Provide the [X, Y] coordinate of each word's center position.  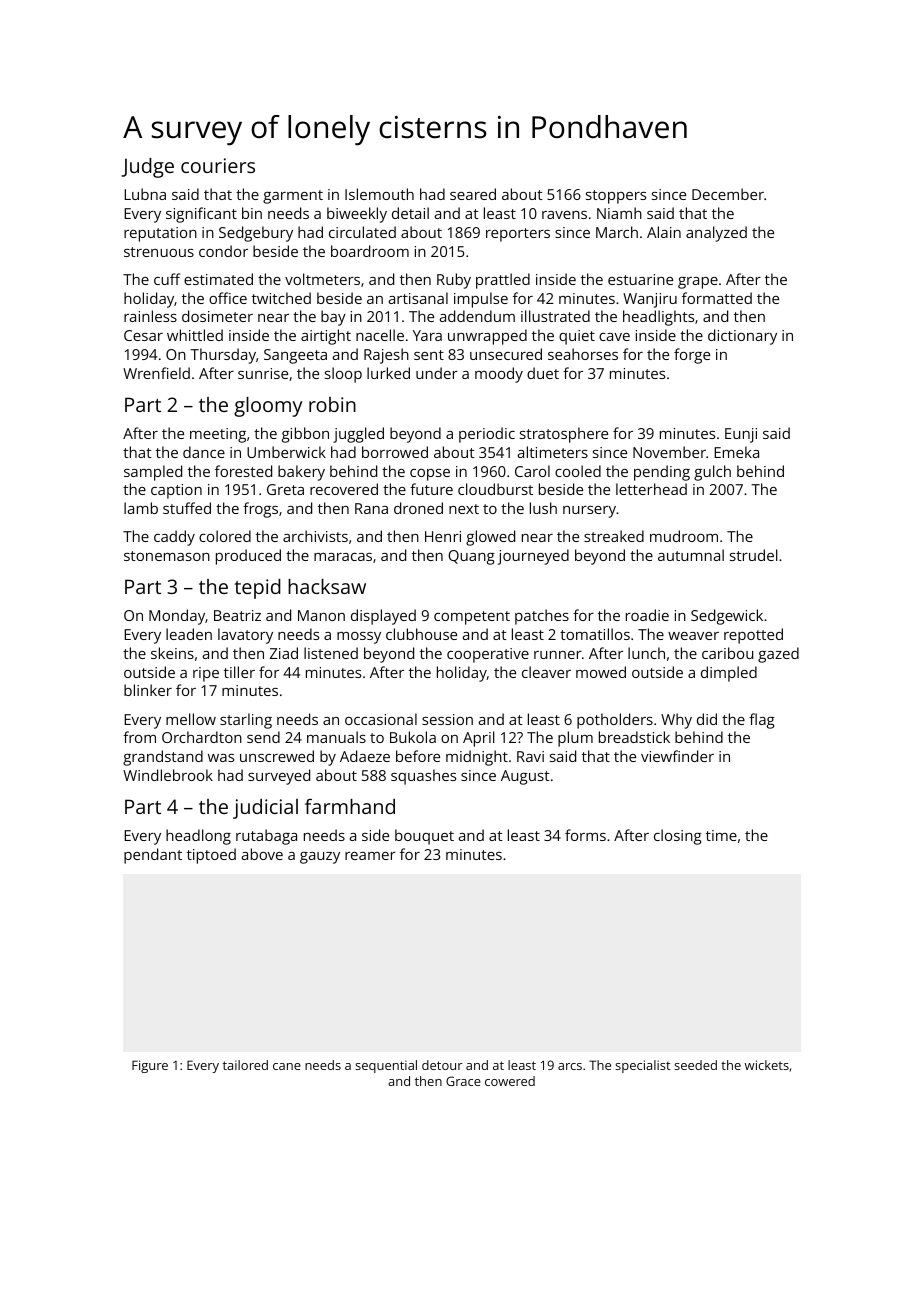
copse [430, 475]
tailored [245, 1065]
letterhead [651, 489]
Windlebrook [168, 775]
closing [678, 837]
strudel [754, 555]
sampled [153, 473]
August [525, 777]
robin [332, 404]
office [228, 298]
